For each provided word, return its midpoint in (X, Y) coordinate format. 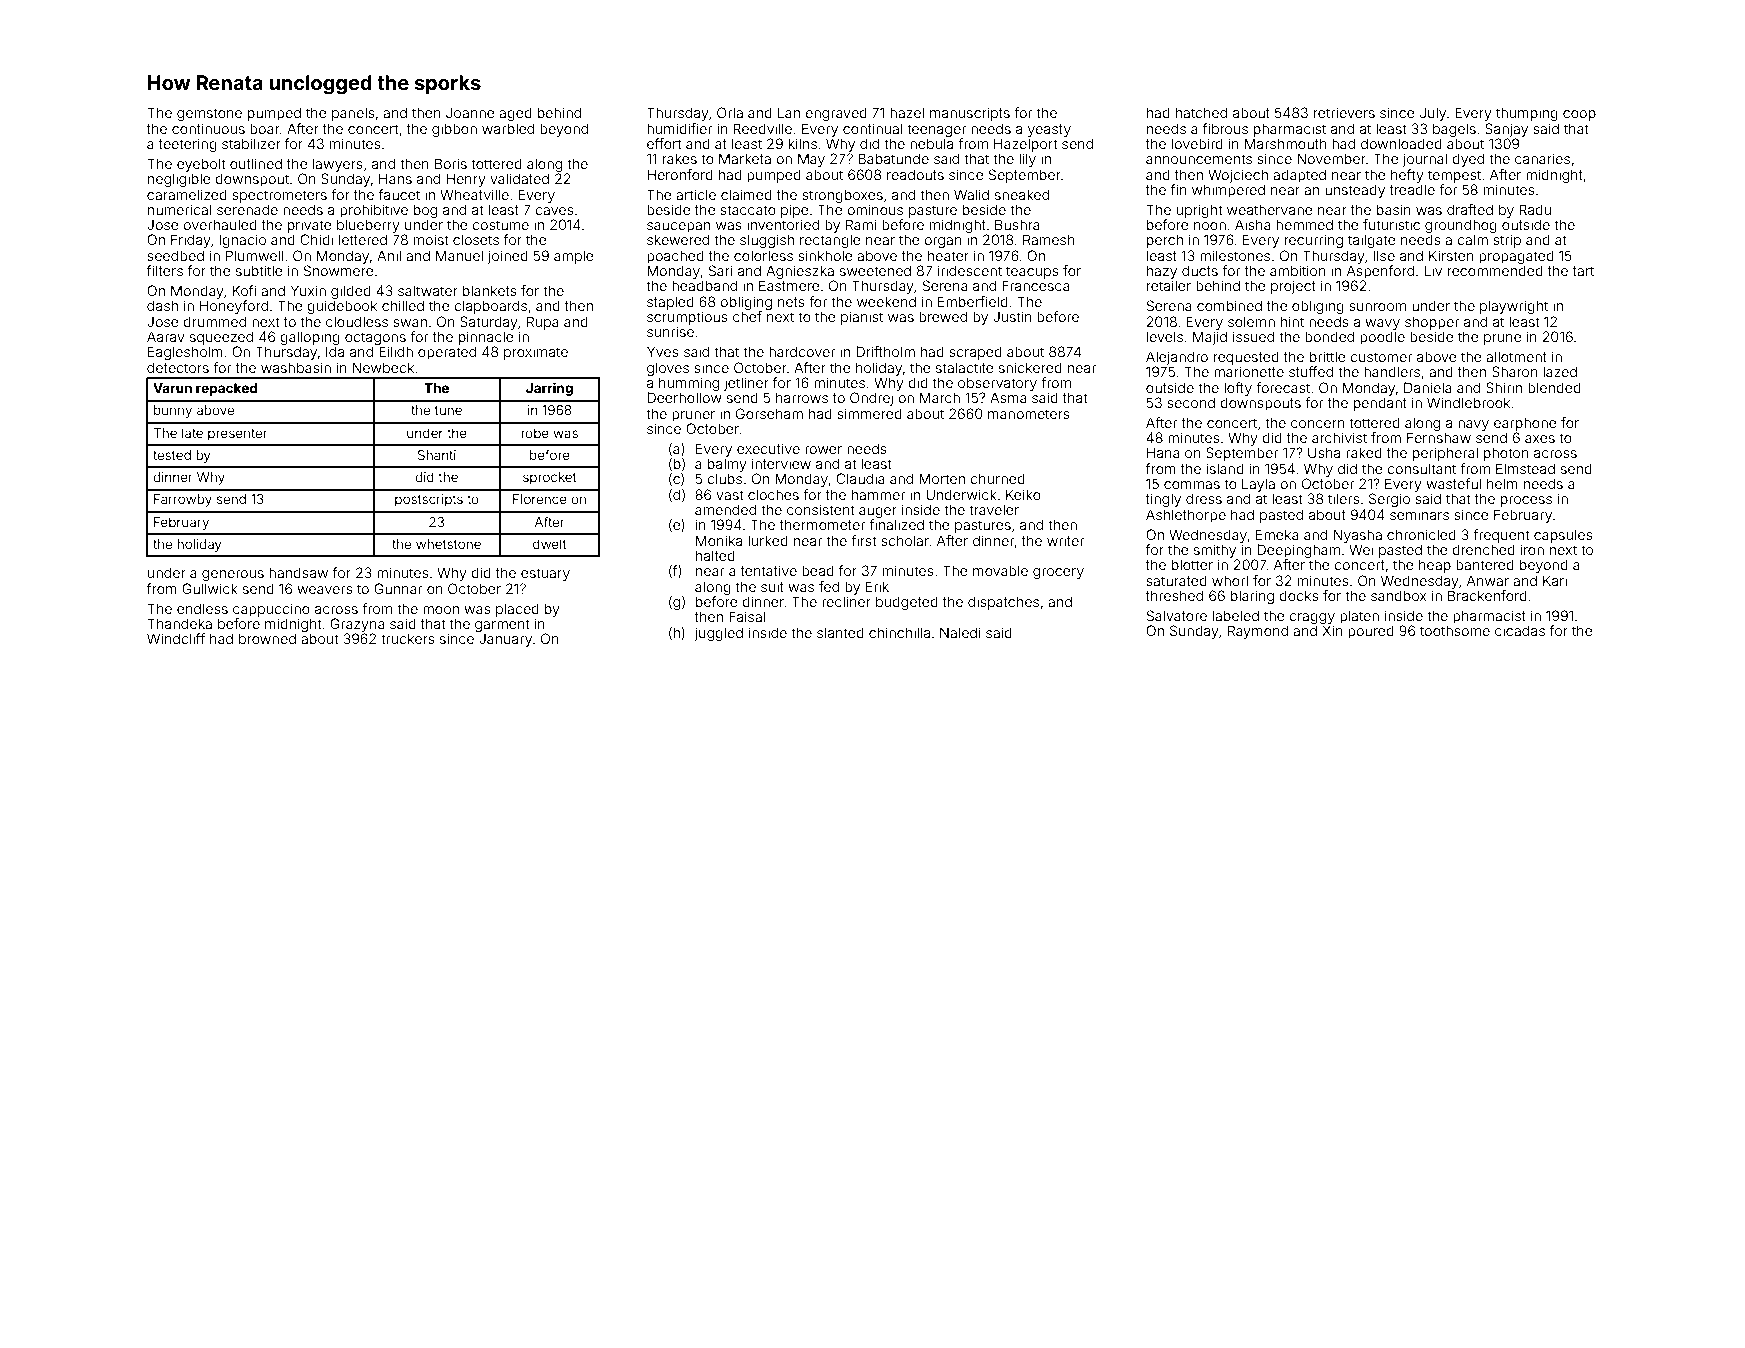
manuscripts (970, 114)
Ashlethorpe (1186, 516)
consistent (821, 509)
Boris (451, 163)
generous (233, 575)
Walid (971, 194)
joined (508, 257)
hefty (1407, 176)
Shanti (437, 455)
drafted (1470, 209)
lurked (768, 541)
